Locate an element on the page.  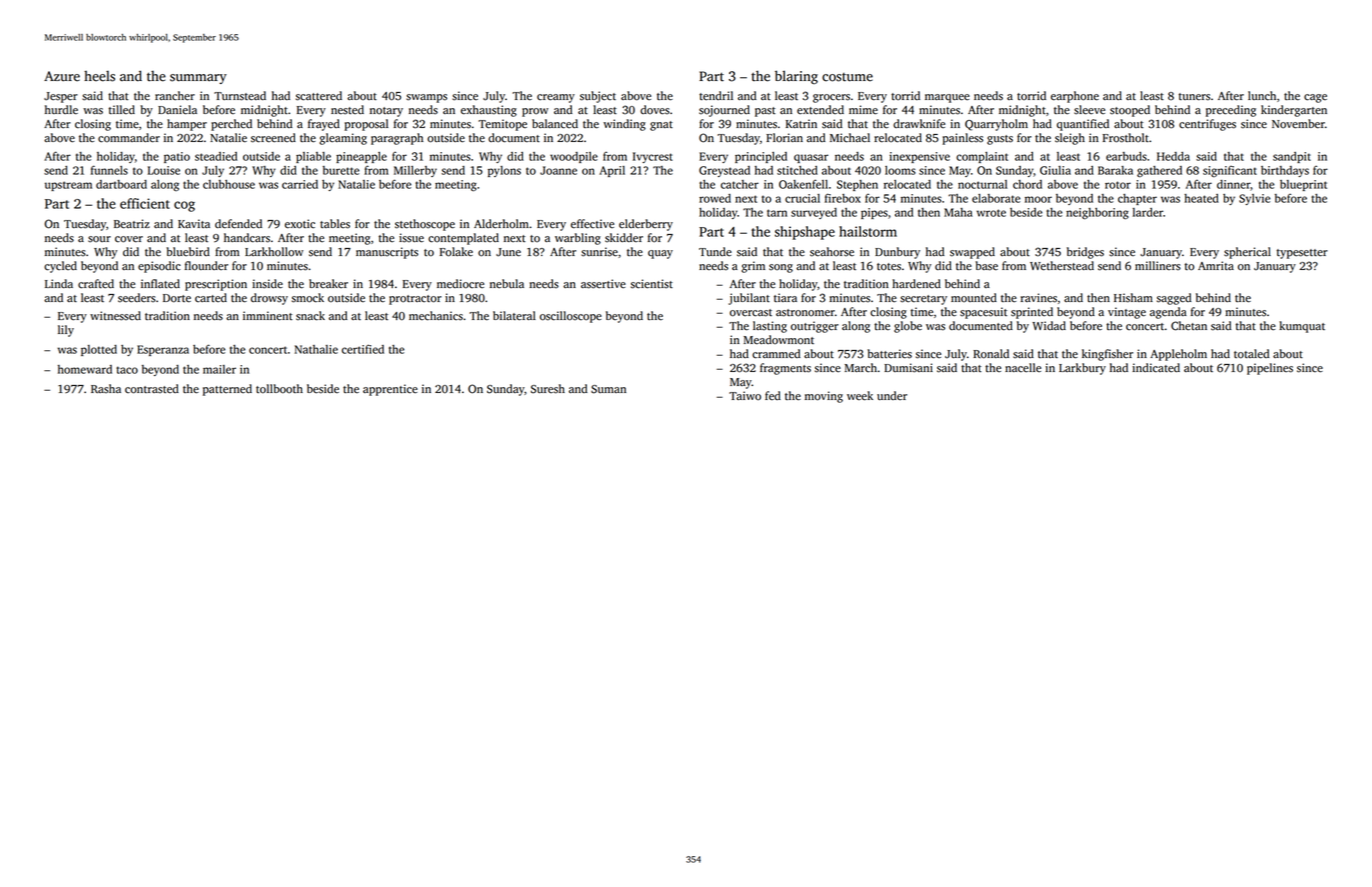
heels is located at coordinates (99, 76).
